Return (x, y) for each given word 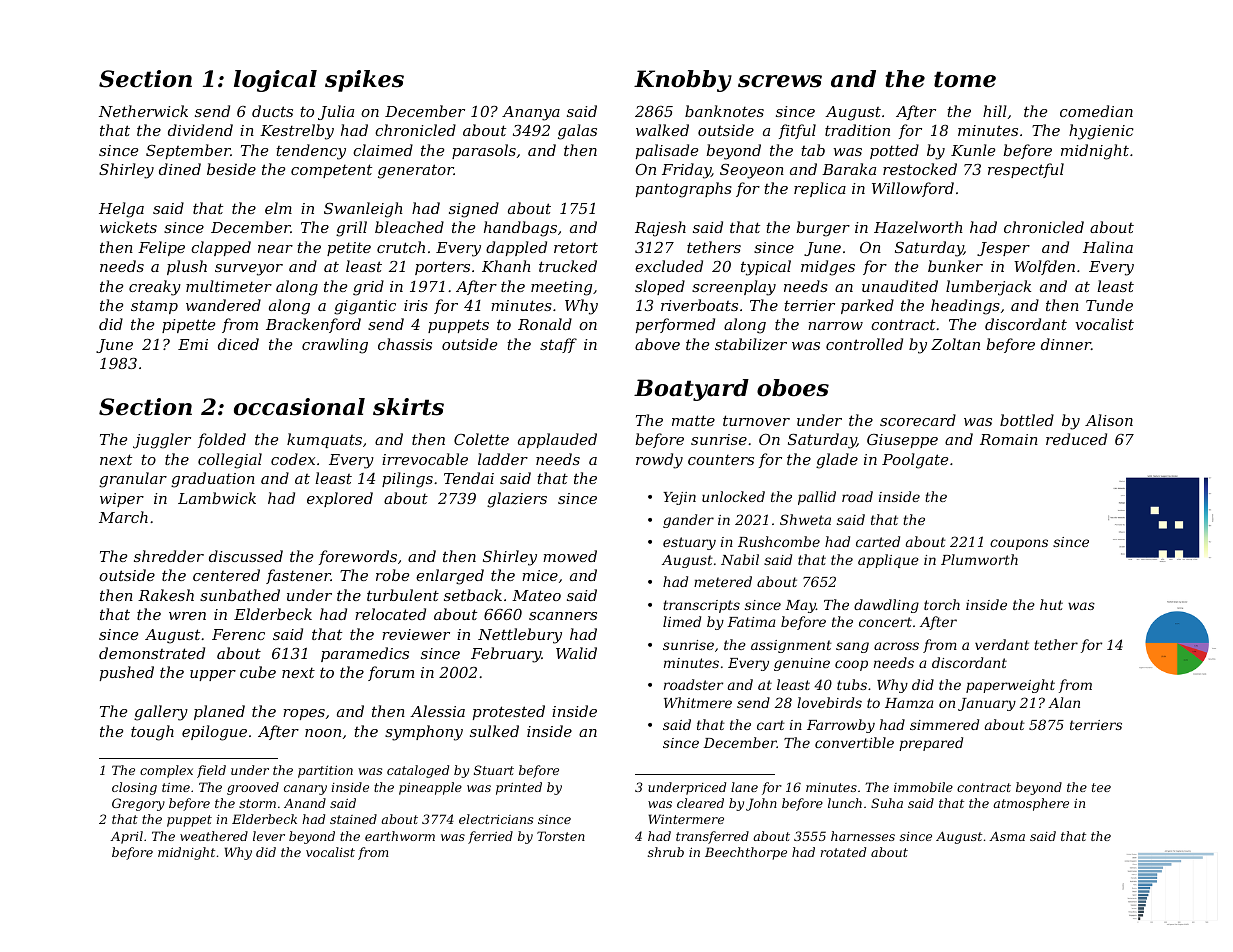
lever (269, 836)
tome (965, 79)
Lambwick (217, 498)
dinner (1066, 344)
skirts (408, 407)
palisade (667, 151)
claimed (383, 150)
